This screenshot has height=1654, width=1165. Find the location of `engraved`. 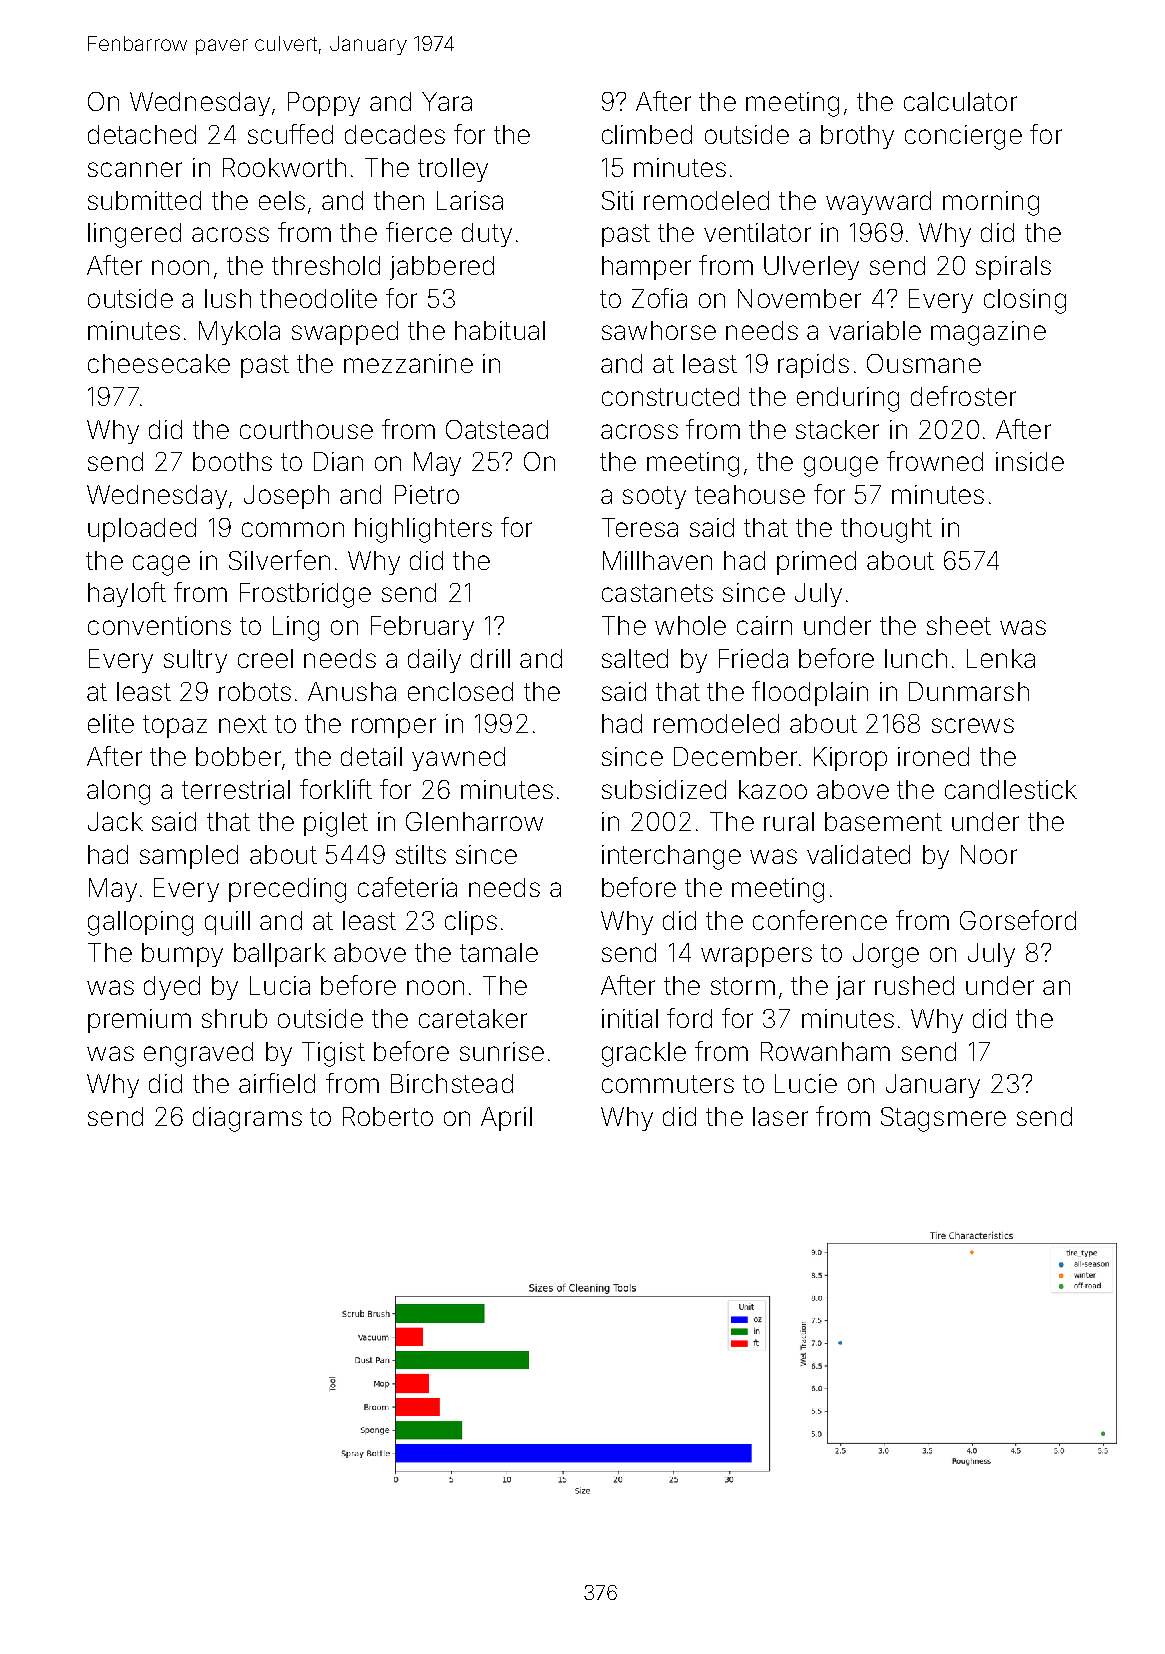

engraved is located at coordinates (198, 1054).
